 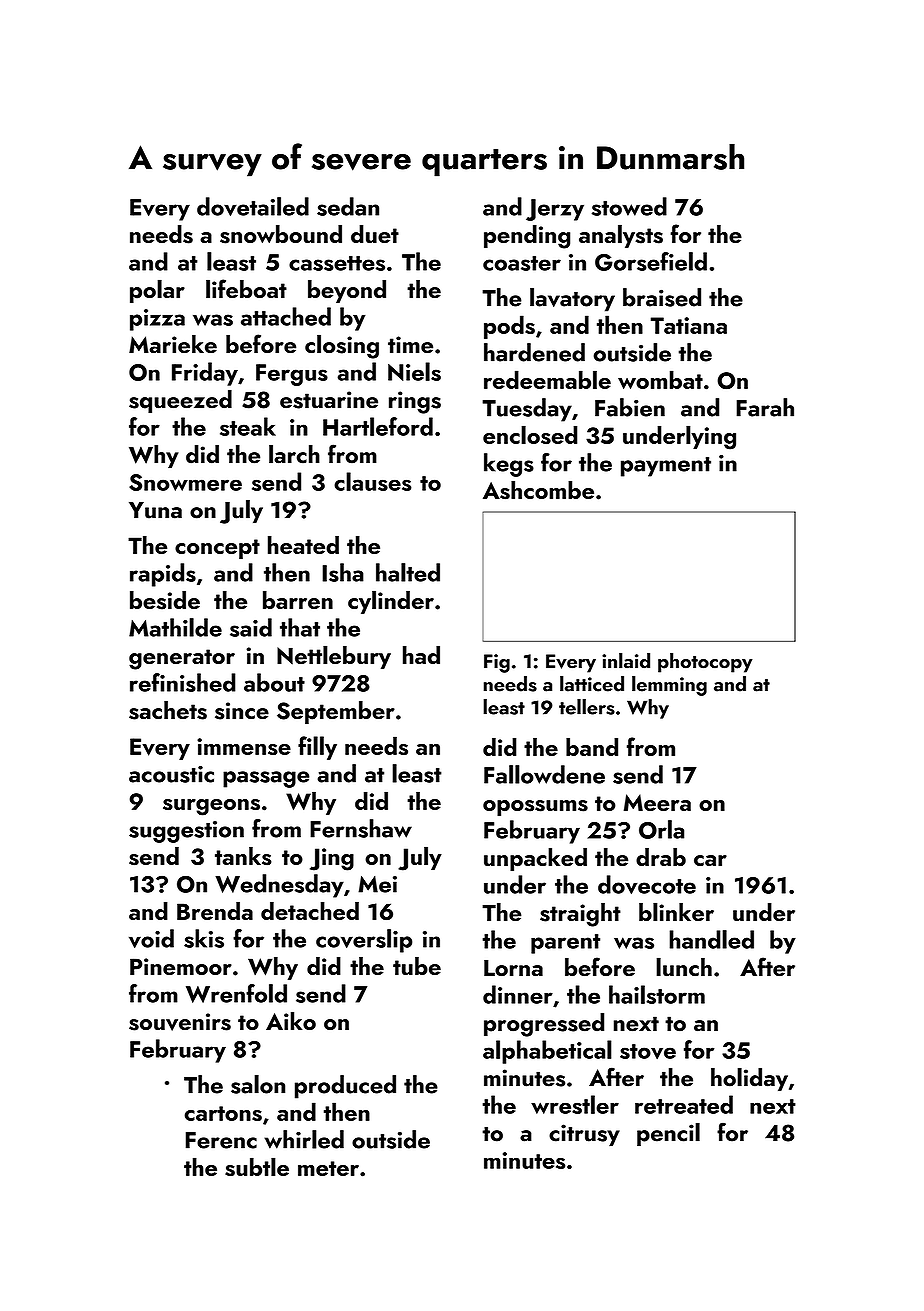 I want to click on Fabien, so click(x=630, y=407).
